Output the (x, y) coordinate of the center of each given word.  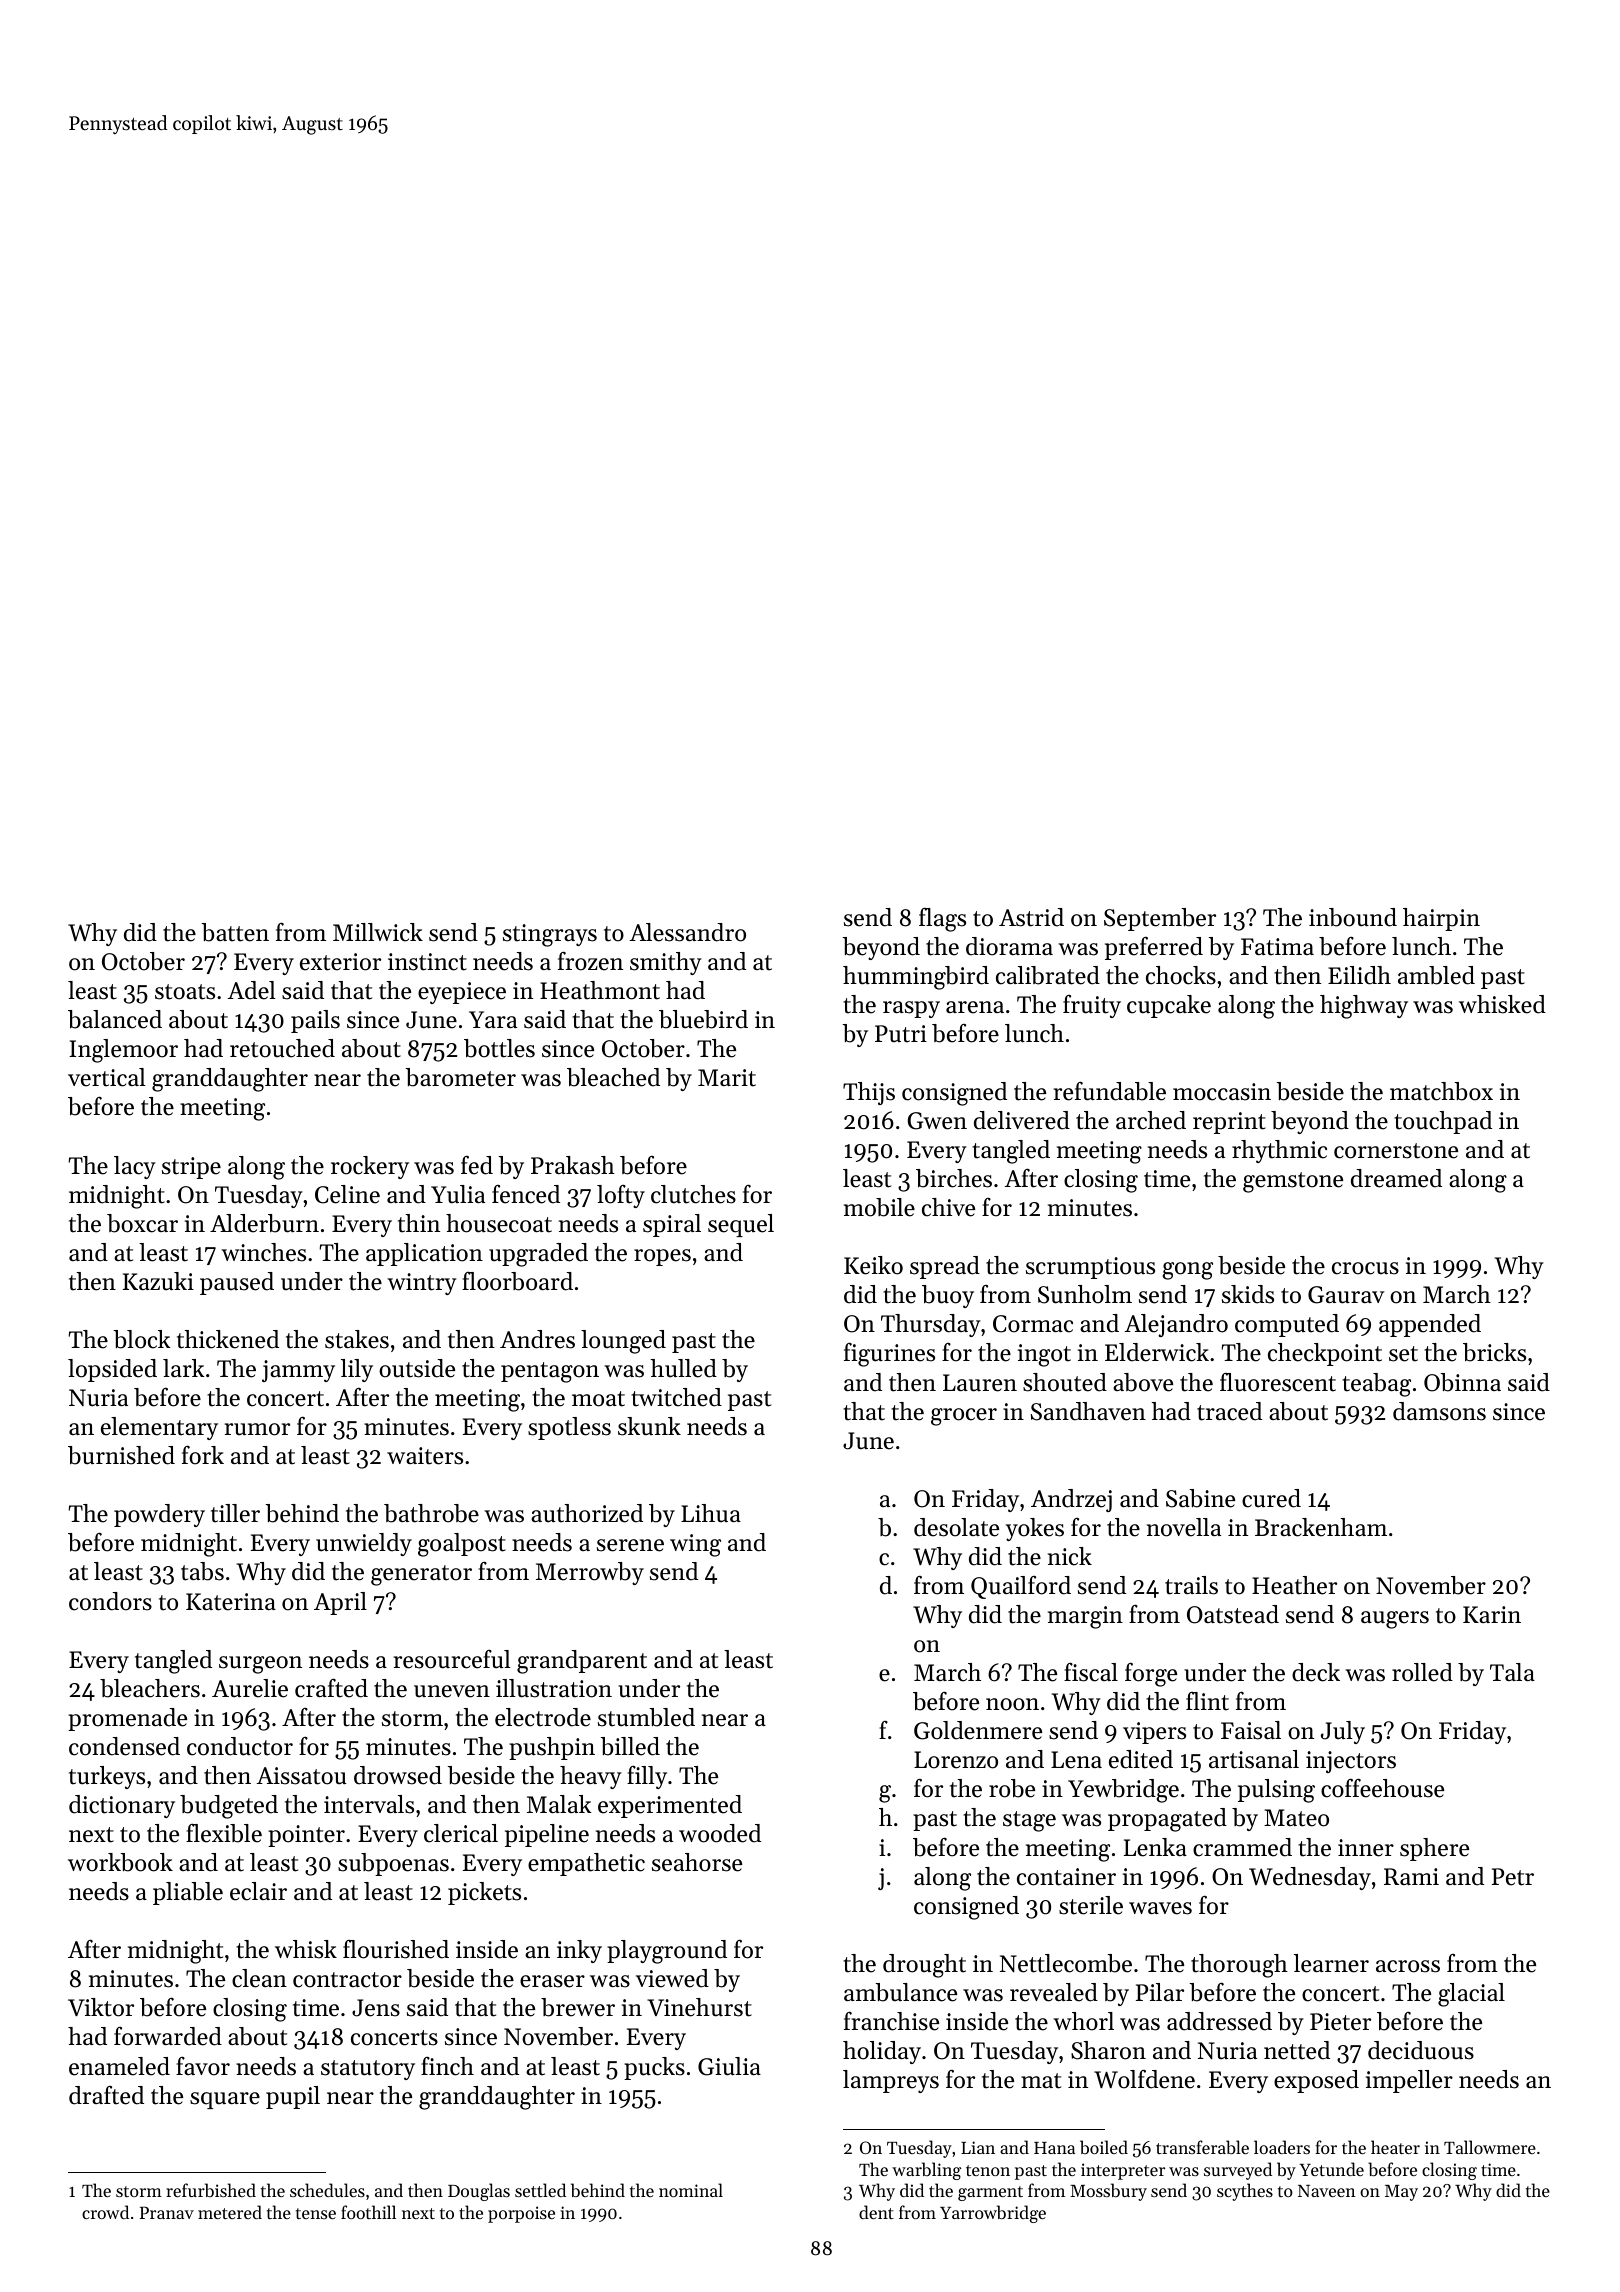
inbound (1353, 917)
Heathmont (600, 990)
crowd (105, 2212)
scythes (1245, 2192)
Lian (978, 2147)
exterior (340, 962)
